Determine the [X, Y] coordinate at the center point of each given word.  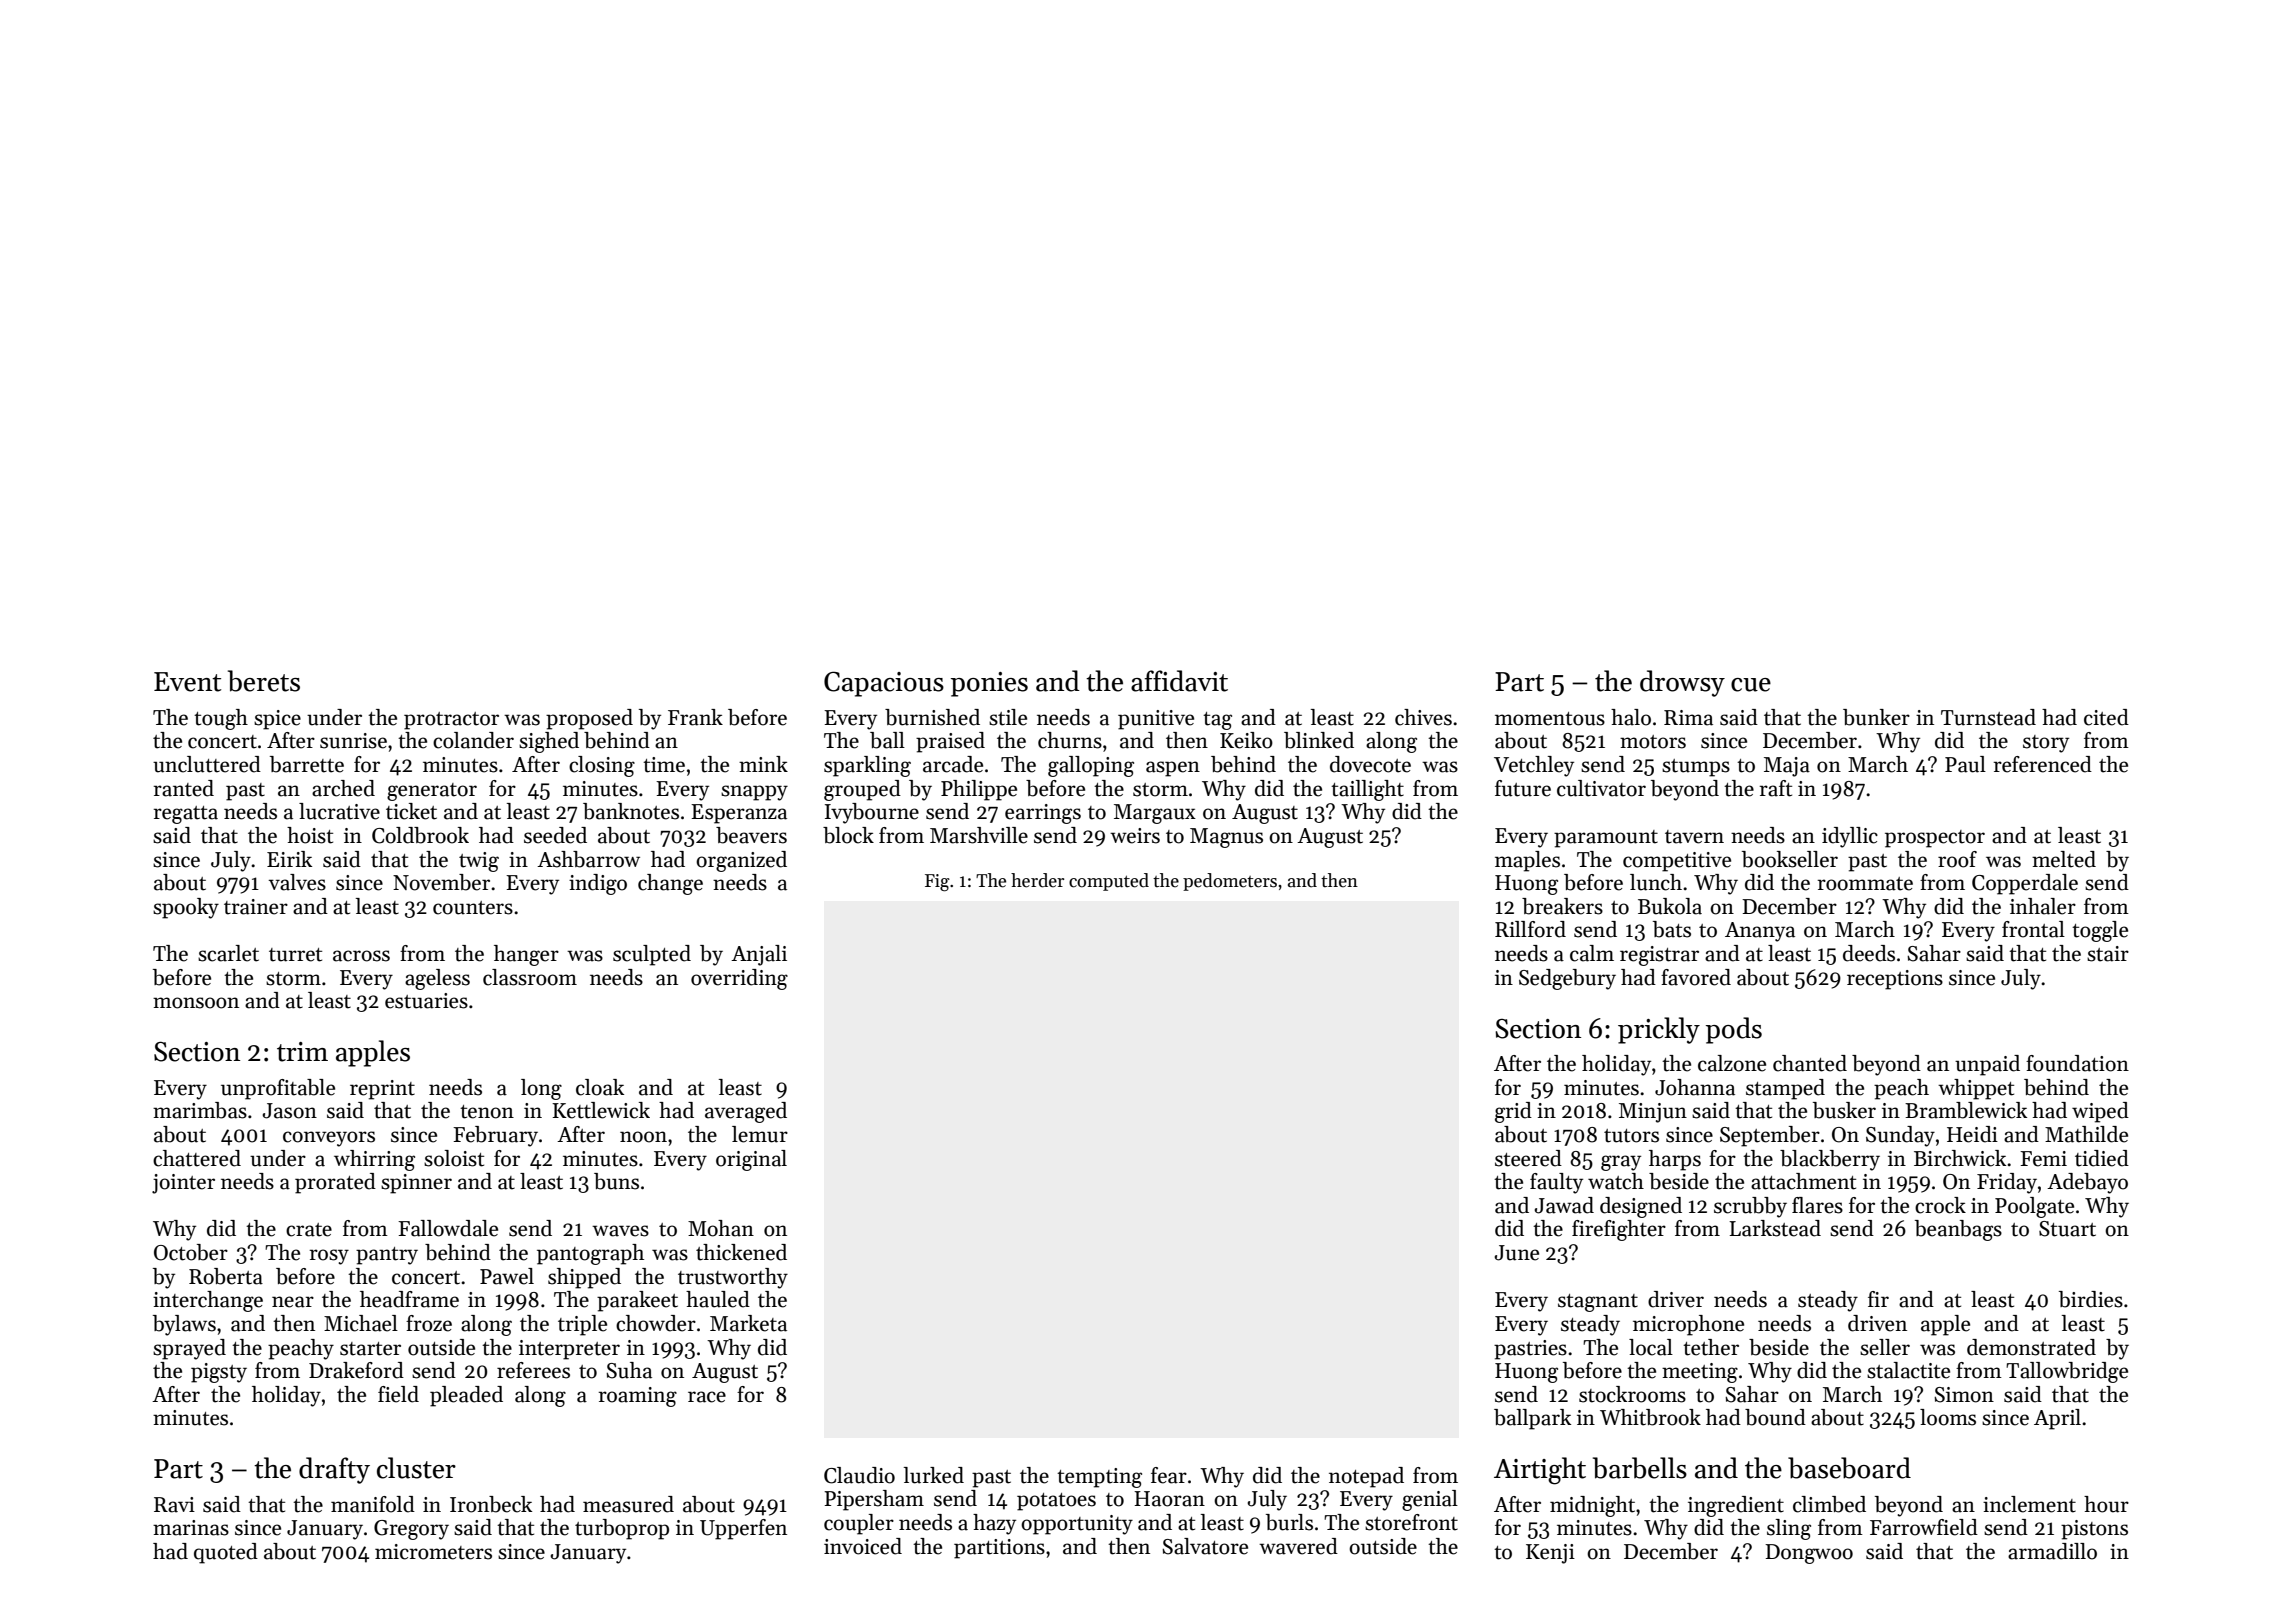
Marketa [748, 1323]
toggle [2100, 931]
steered [1528, 1158]
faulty [1556, 1183]
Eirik [289, 859]
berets [264, 681]
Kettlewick [601, 1110]
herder [1037, 880]
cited [2106, 717]
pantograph [590, 1254]
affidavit [1179, 681]
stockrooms [1632, 1394]
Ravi [174, 1505]
